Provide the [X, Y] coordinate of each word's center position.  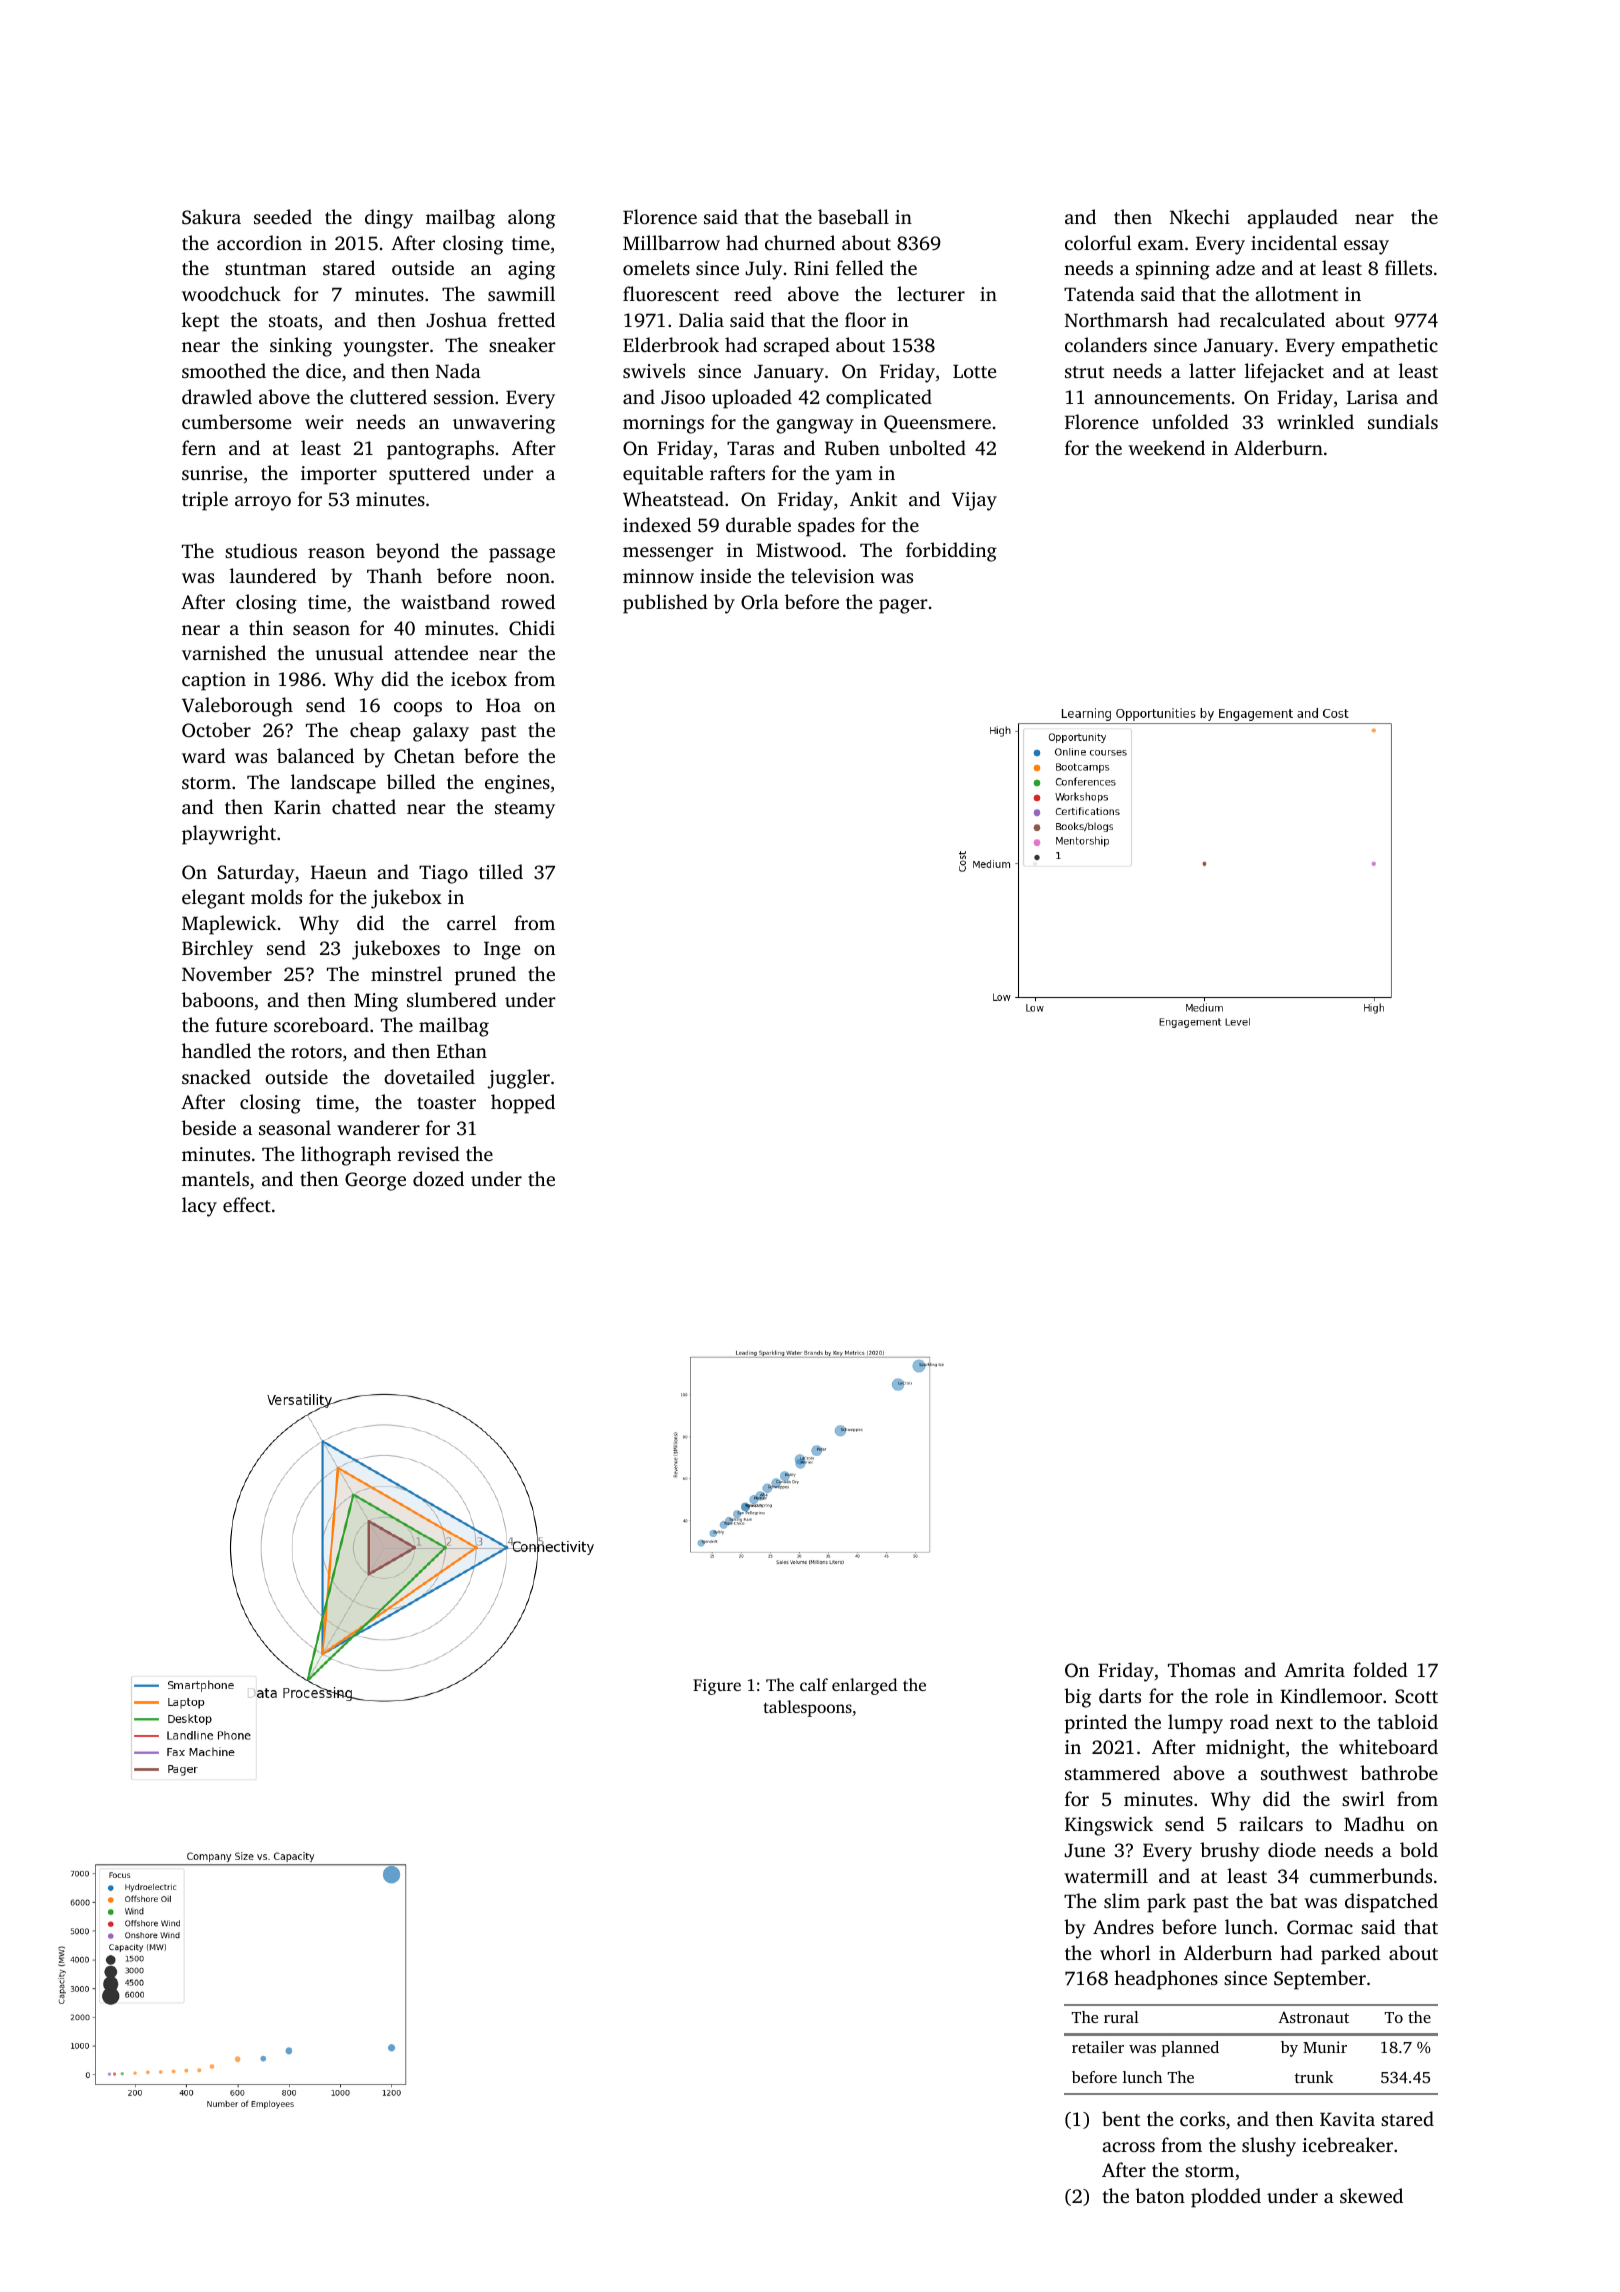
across [1128, 2147]
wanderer [378, 1127]
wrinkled [1315, 421]
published [665, 604]
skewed [1371, 2195]
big [1077, 1698]
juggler [518, 1079]
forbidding [951, 552]
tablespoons [807, 1708]
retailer [1098, 2047]
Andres [1123, 1926]
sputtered [429, 475]
